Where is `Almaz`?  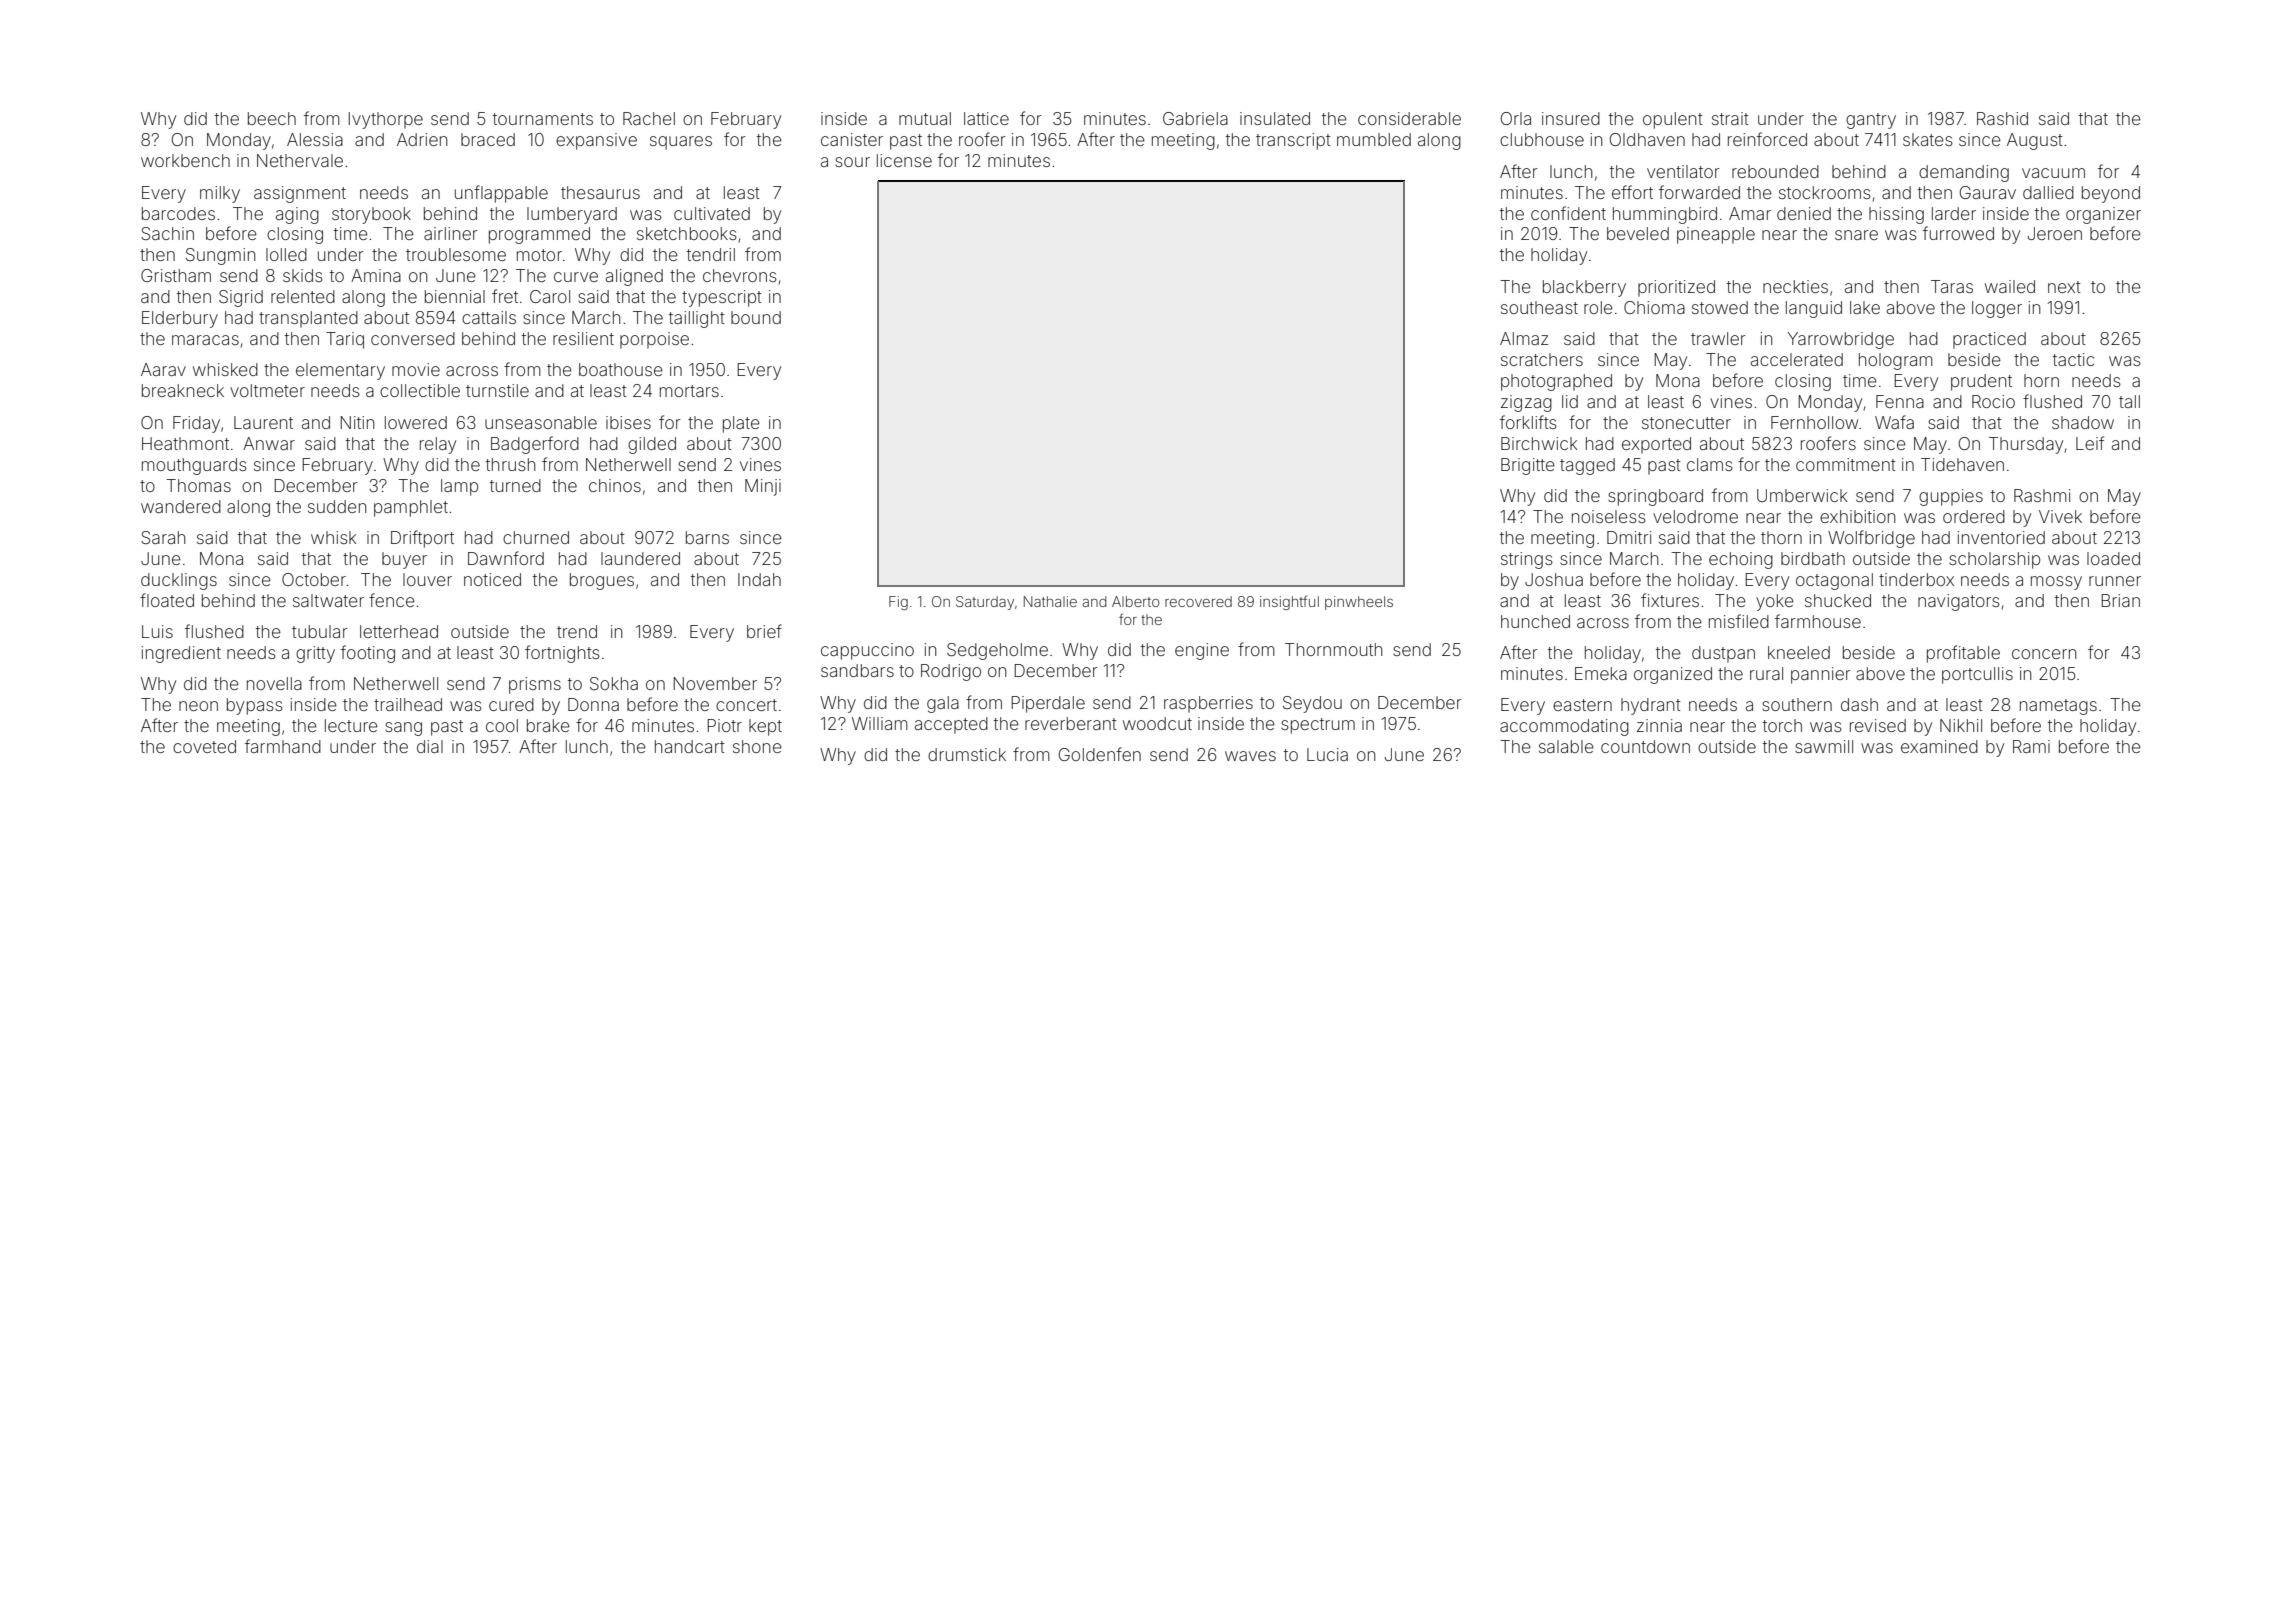 Almaz is located at coordinates (1524, 338).
